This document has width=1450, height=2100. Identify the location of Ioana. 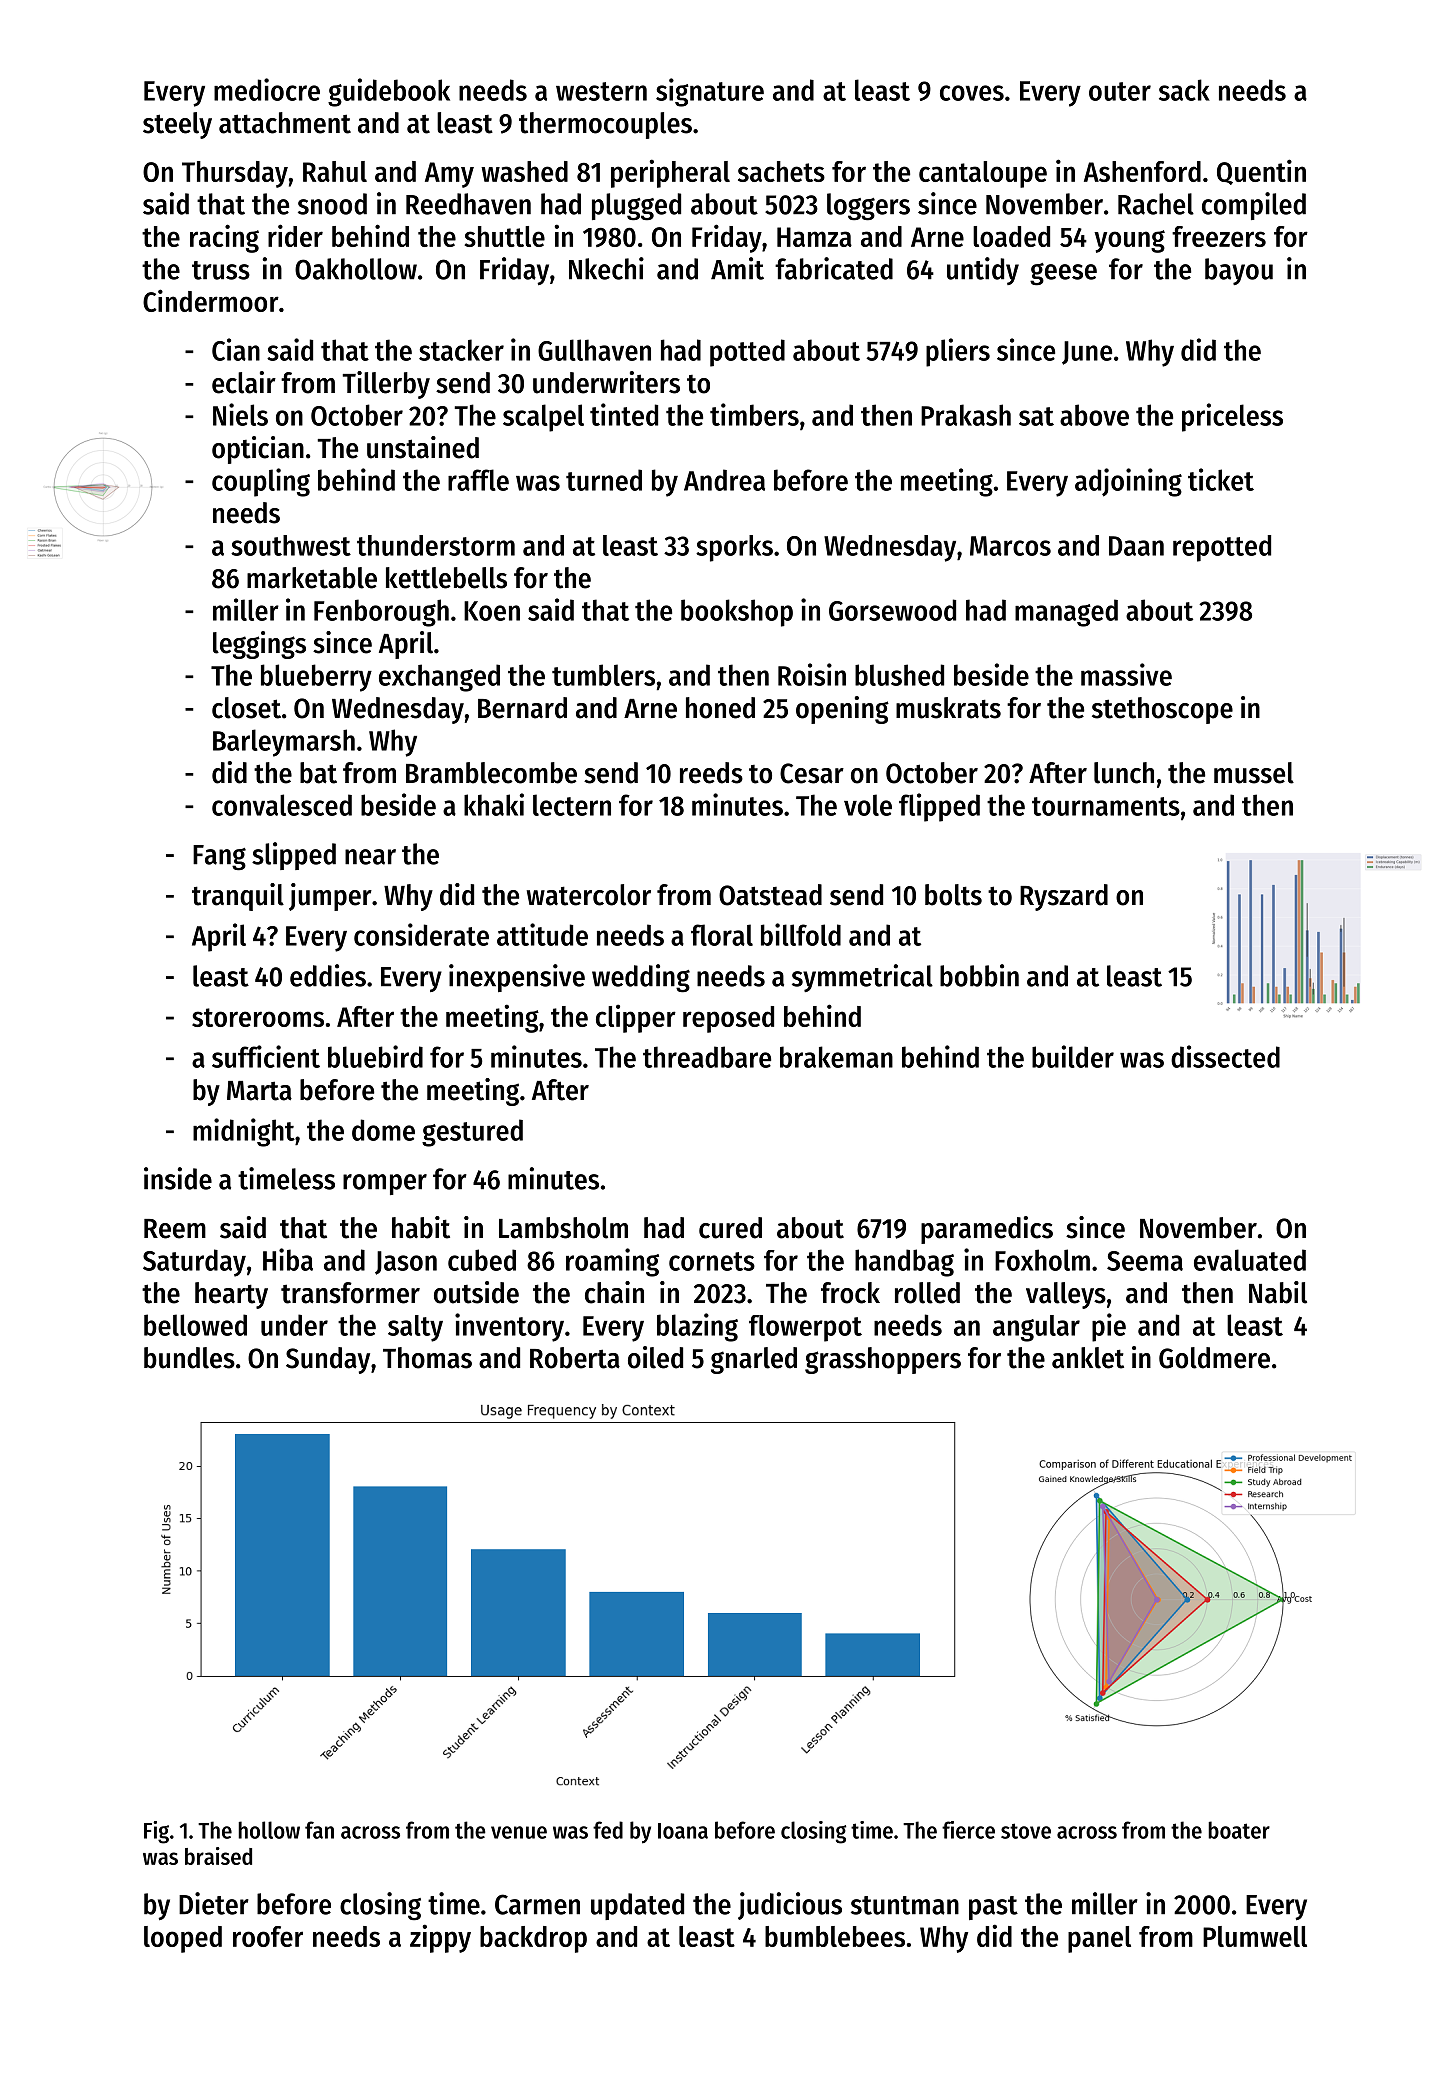
(683, 1831).
